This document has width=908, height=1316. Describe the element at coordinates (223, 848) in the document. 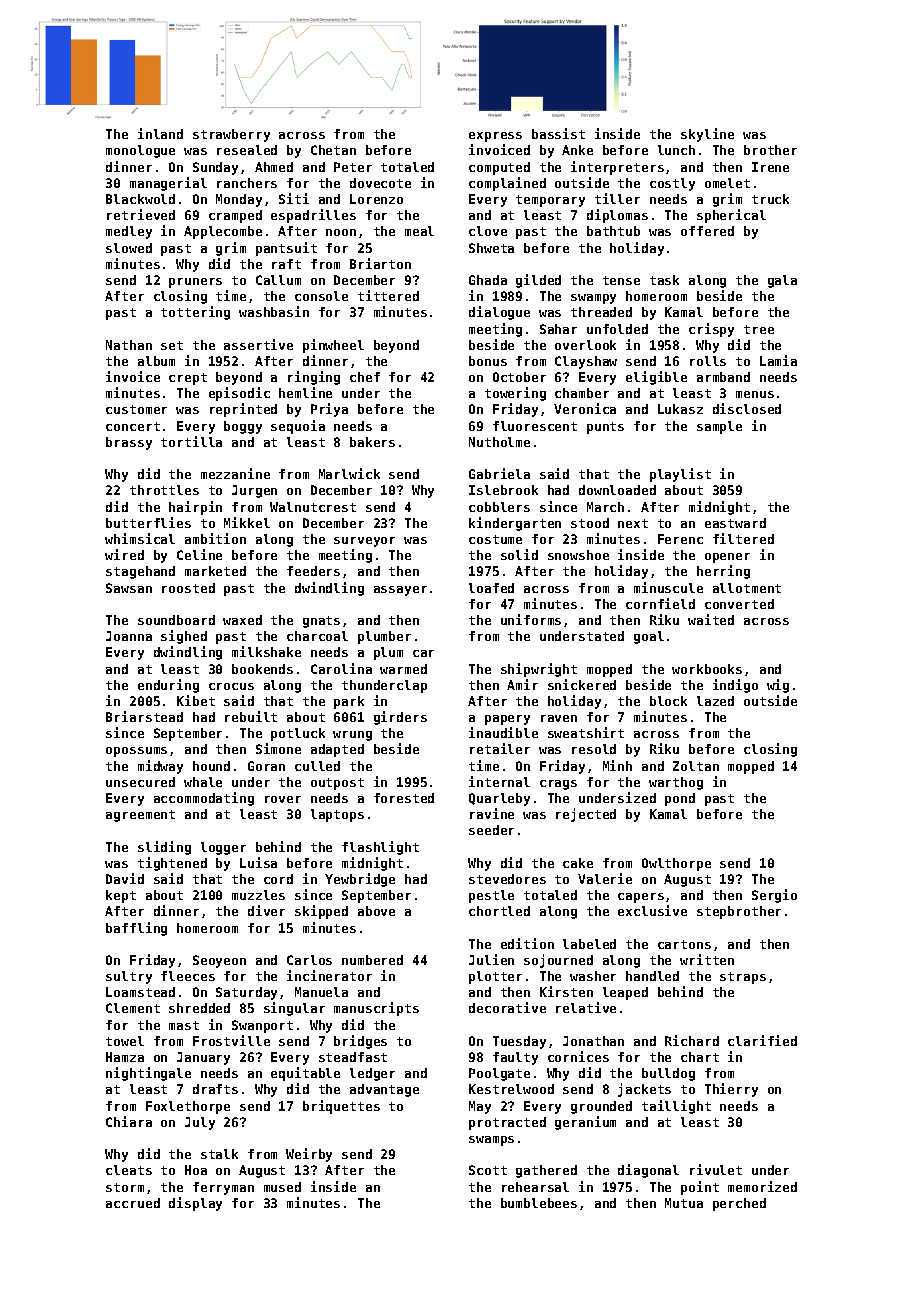

I see `logger` at that location.
